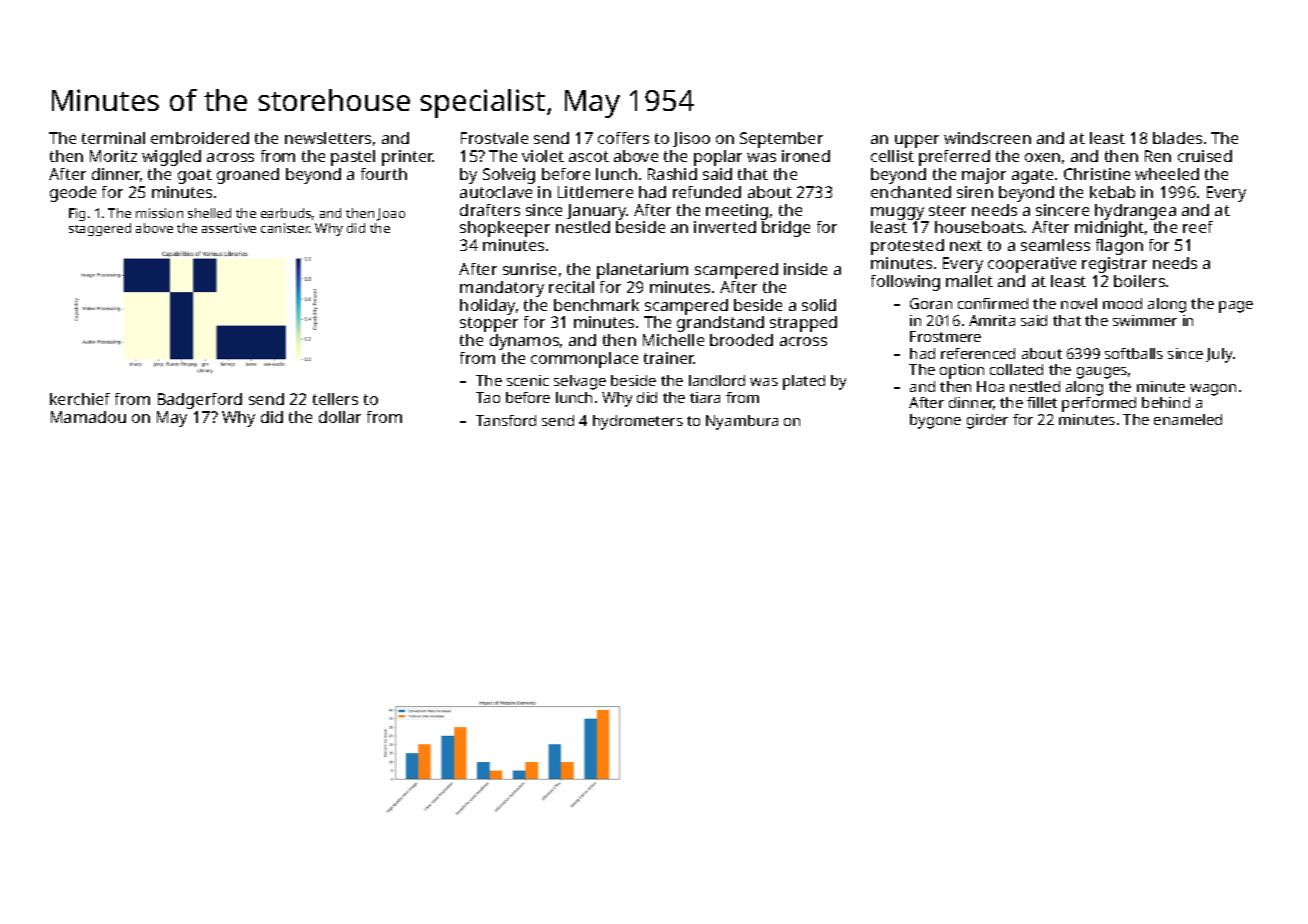 The width and height of the document is (1308, 924). I want to click on referenced, so click(978, 353).
